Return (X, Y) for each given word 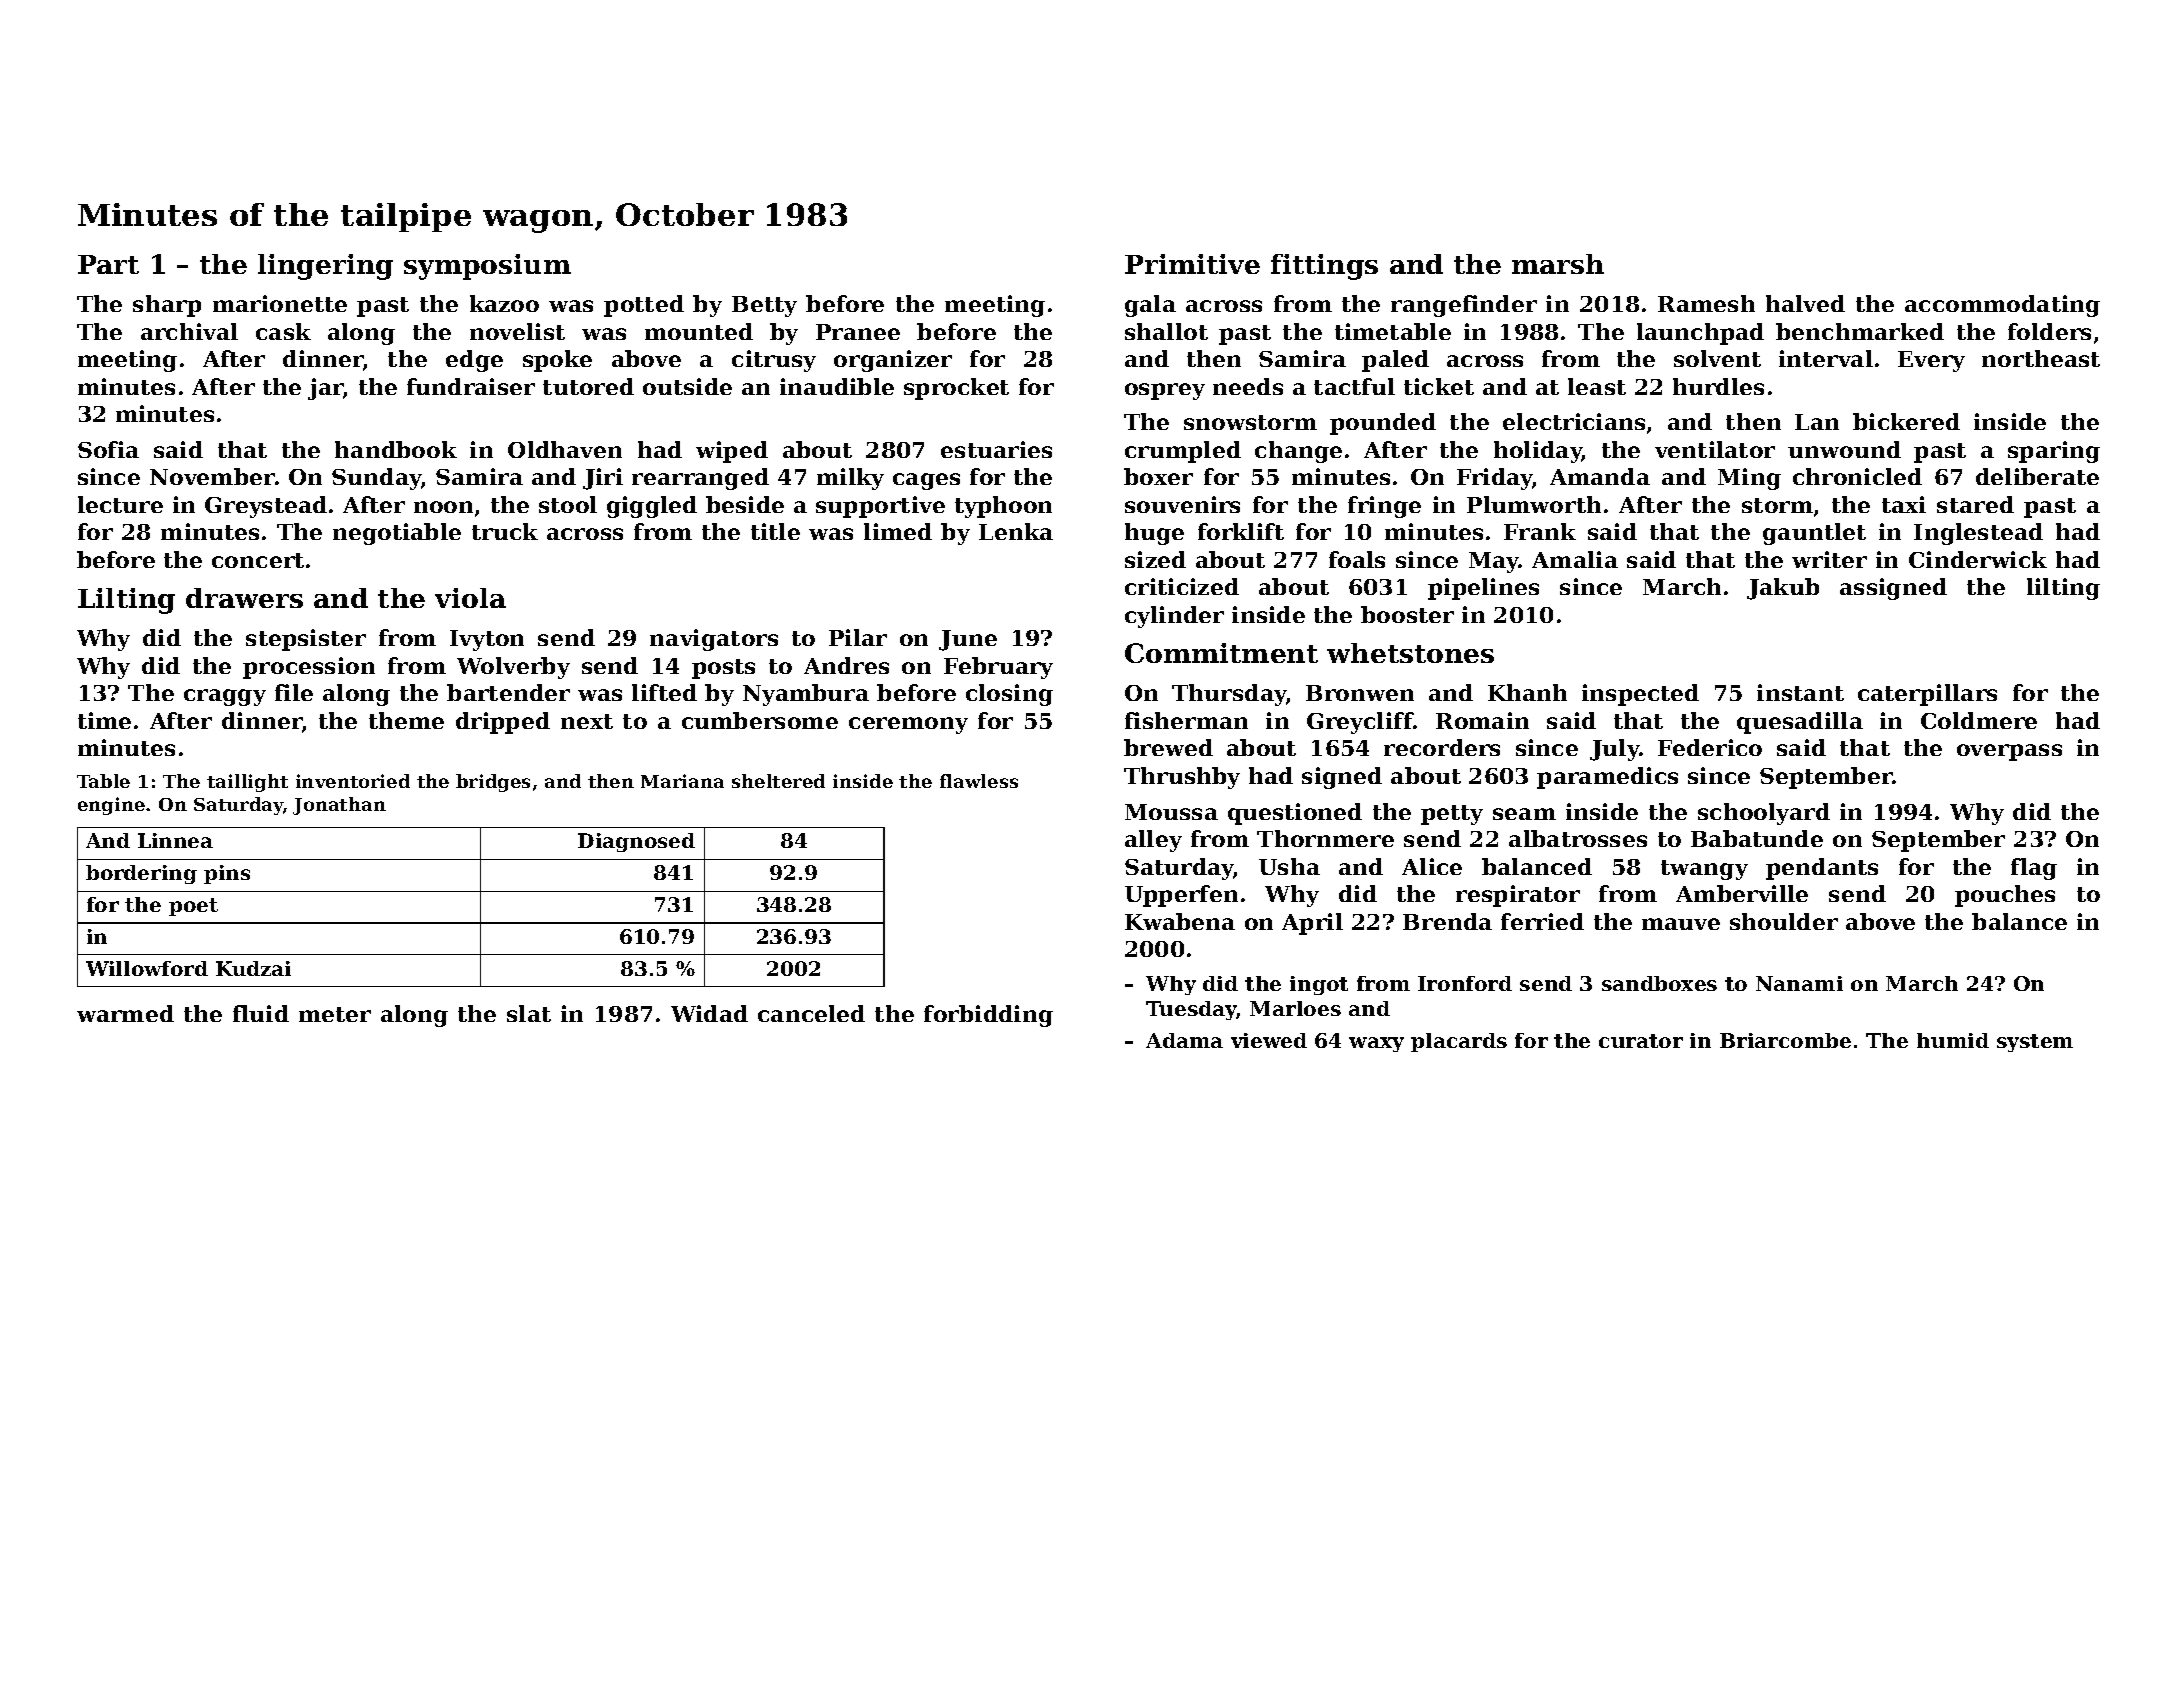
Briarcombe (1785, 1040)
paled (1395, 361)
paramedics (1607, 778)
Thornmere (1325, 838)
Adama (1184, 1040)
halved (1805, 303)
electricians (1574, 421)
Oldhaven (565, 449)
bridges (493, 783)
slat (529, 1013)
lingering (325, 267)
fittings (1324, 267)
